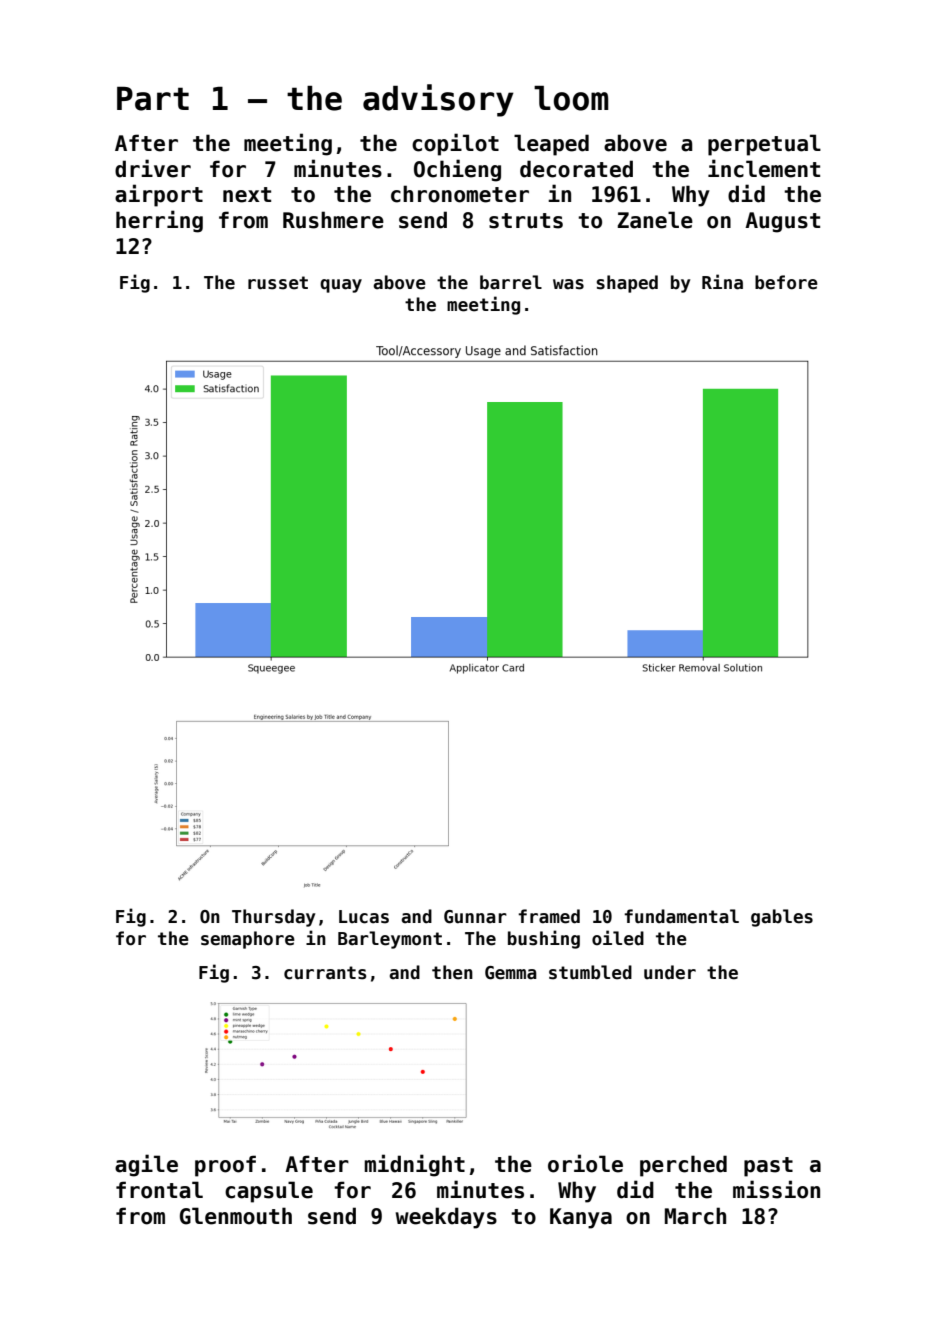  I want to click on Gunnar, so click(475, 917).
